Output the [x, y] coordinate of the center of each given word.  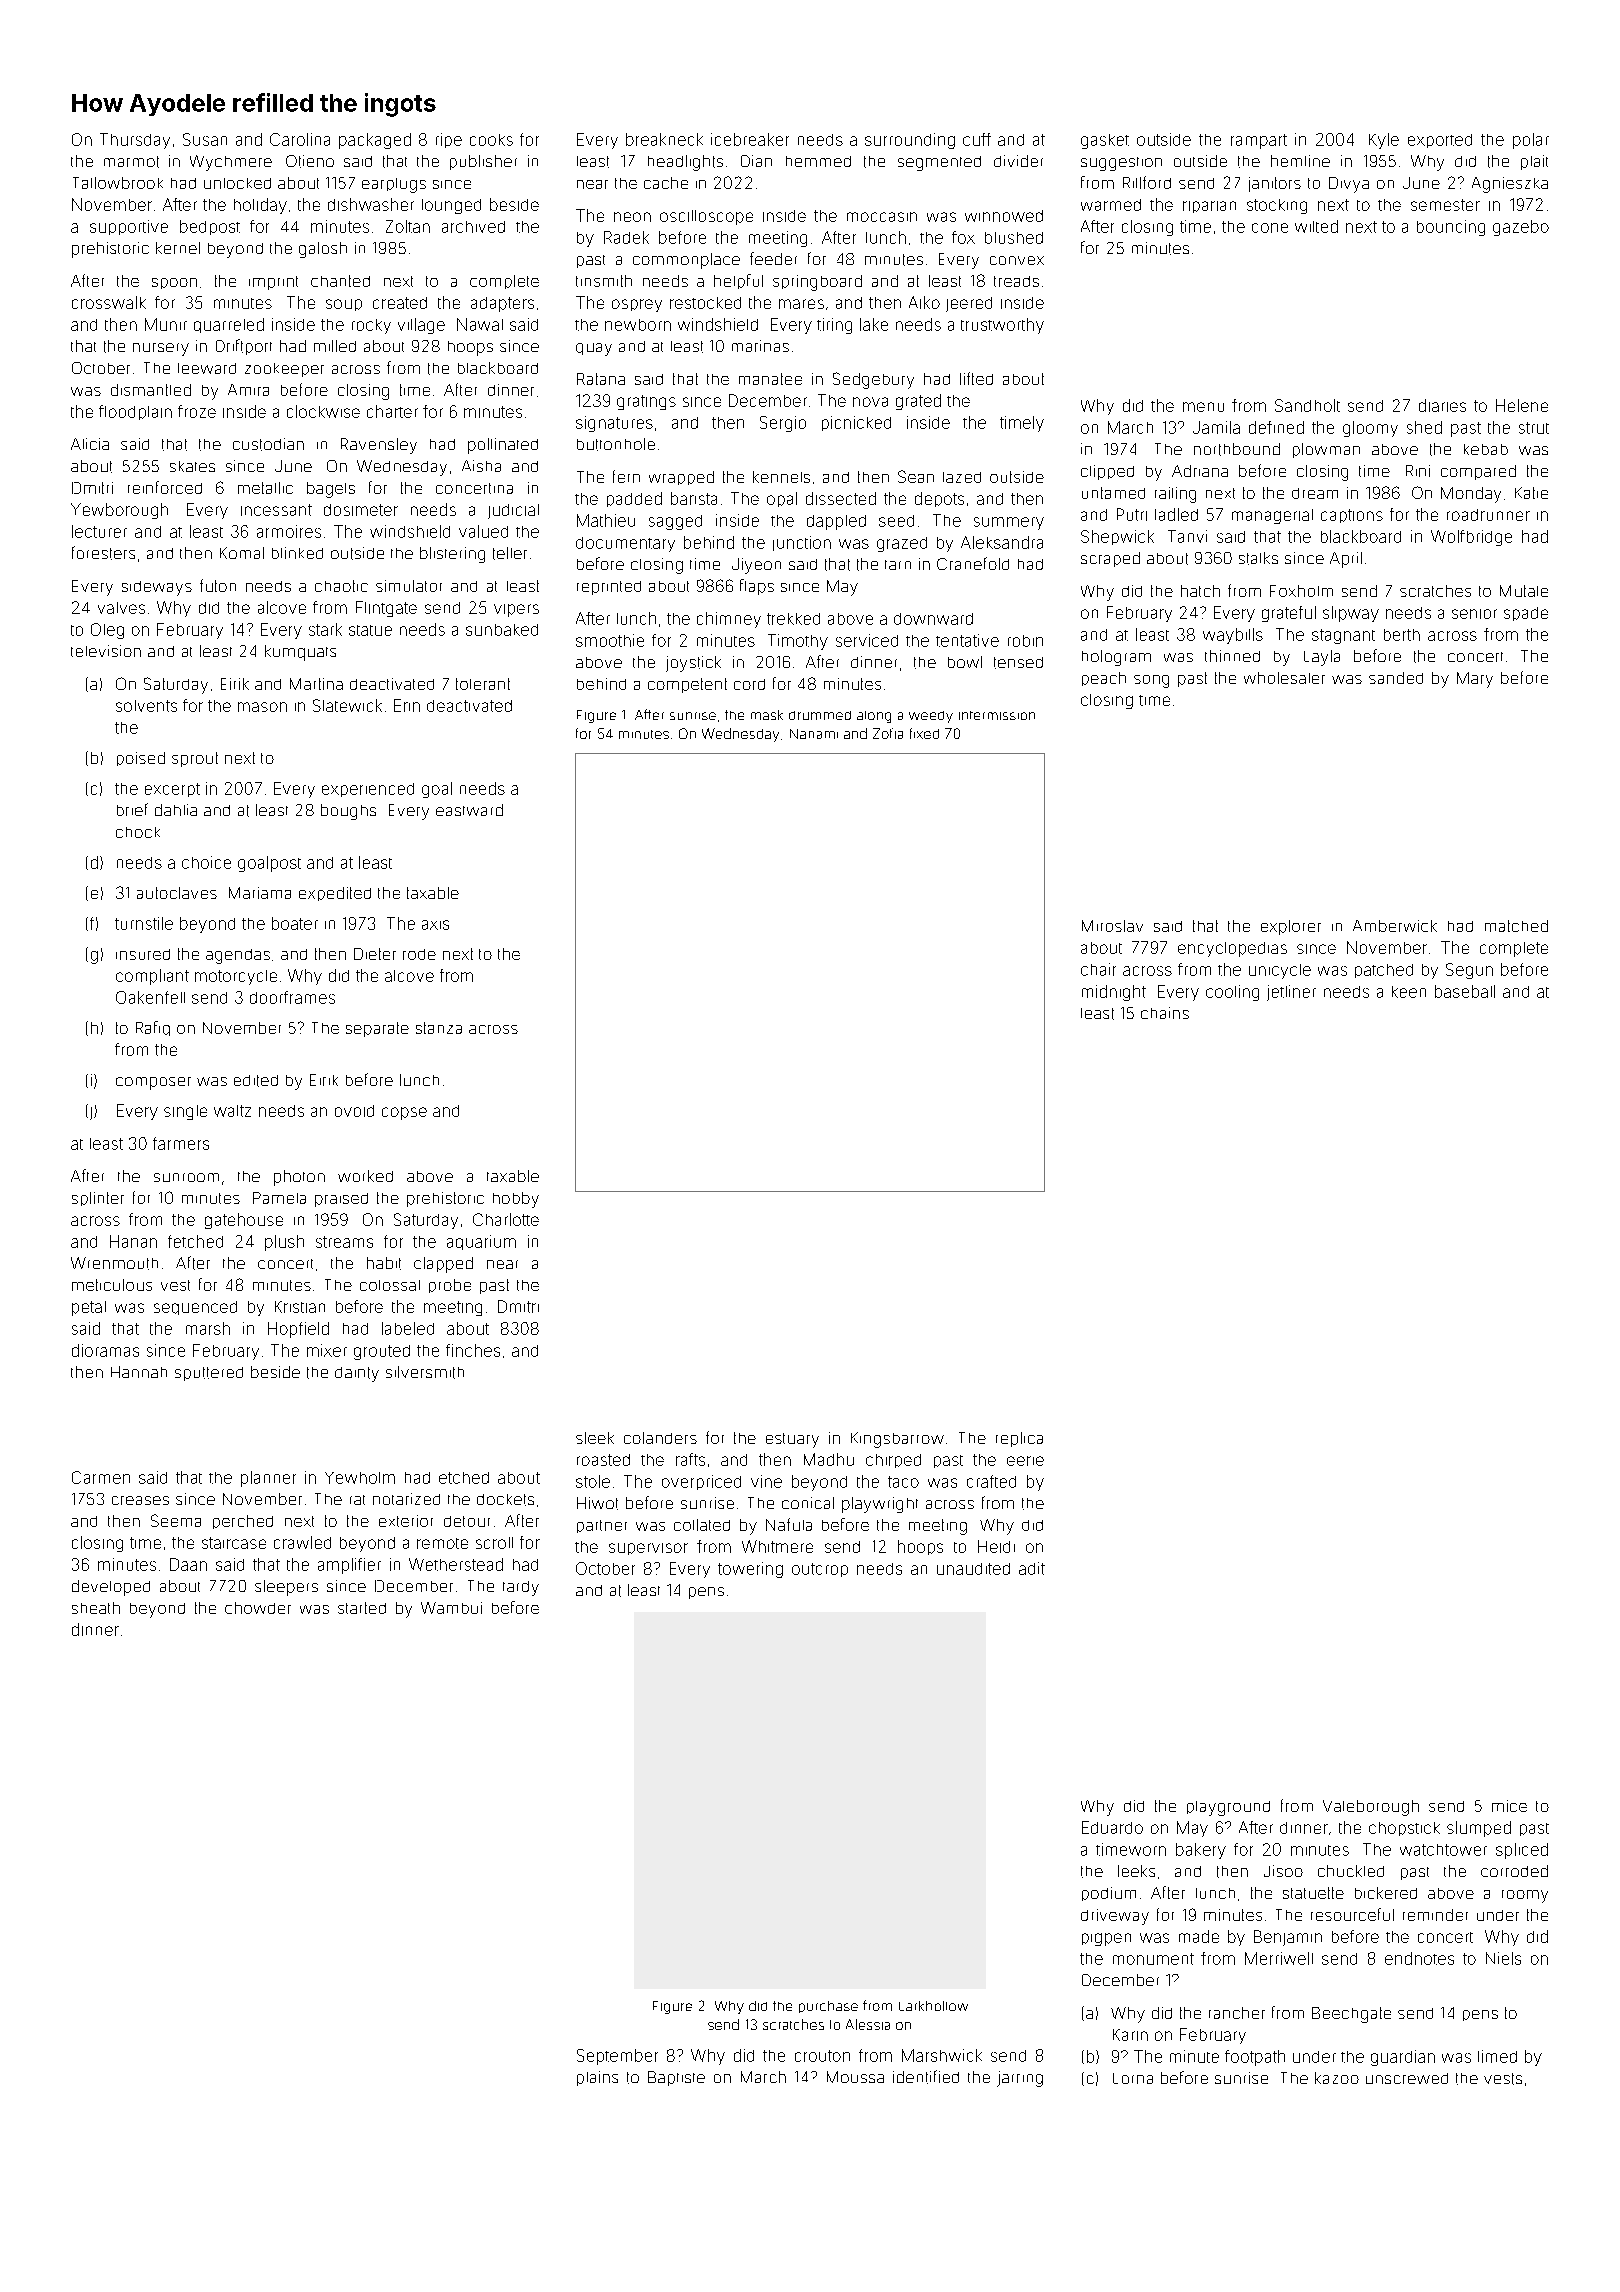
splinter [98, 1199]
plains [597, 2078]
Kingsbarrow [897, 1440]
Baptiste [676, 2078]
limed [1497, 2056]
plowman [1326, 450]
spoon [174, 283]
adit [1032, 1568]
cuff [977, 139]
